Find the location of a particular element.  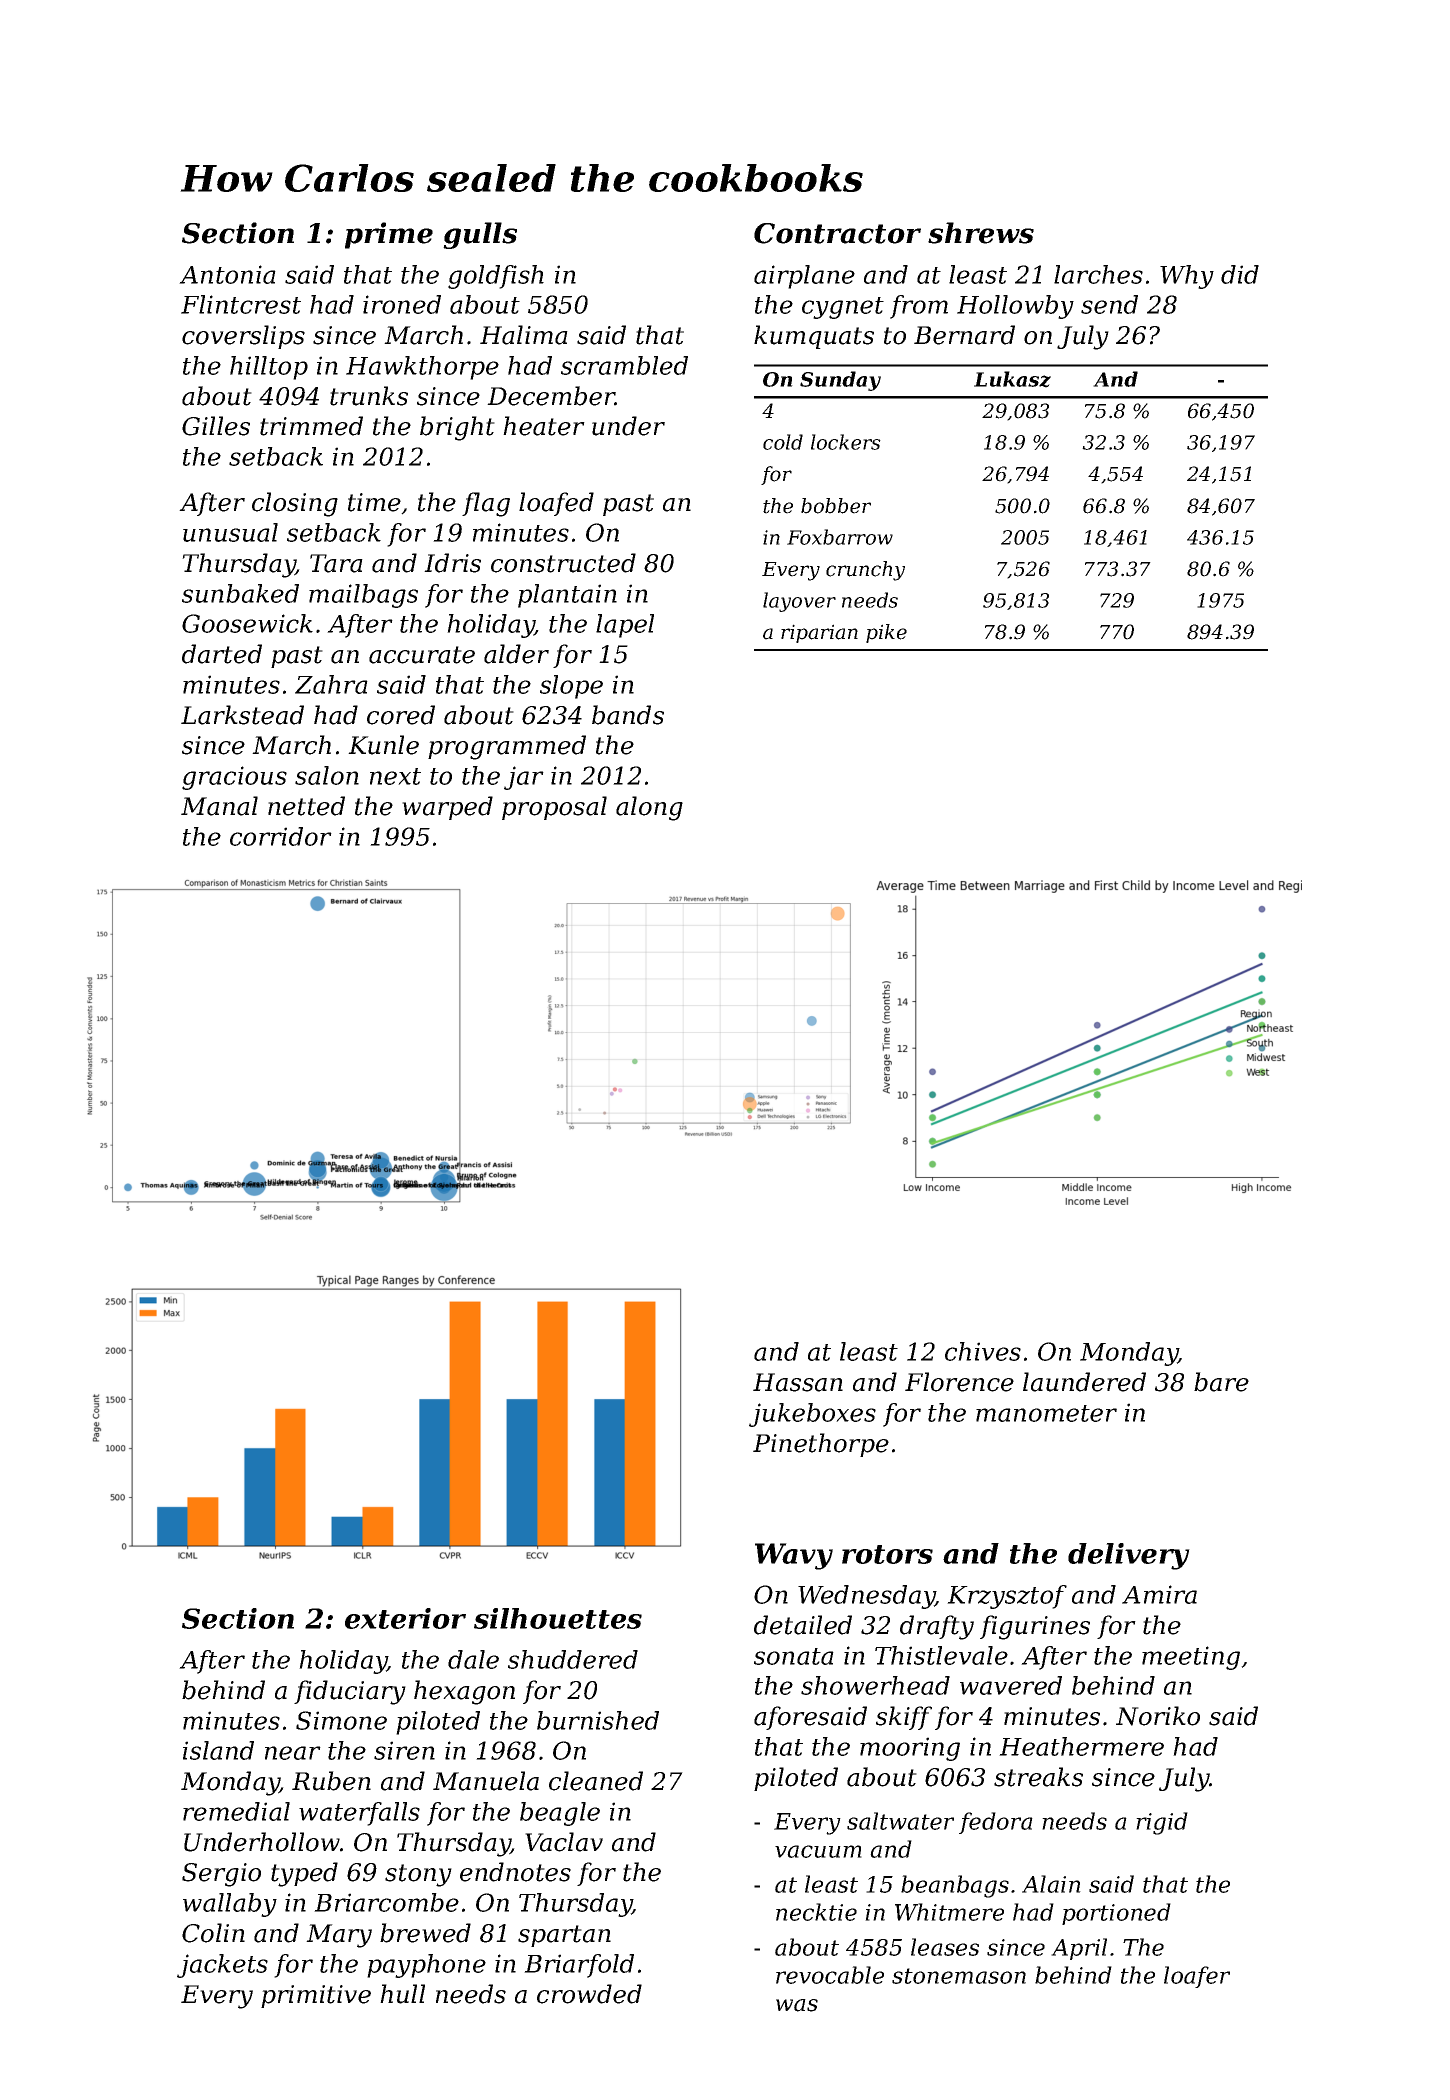

riparian is located at coordinates (819, 633).
